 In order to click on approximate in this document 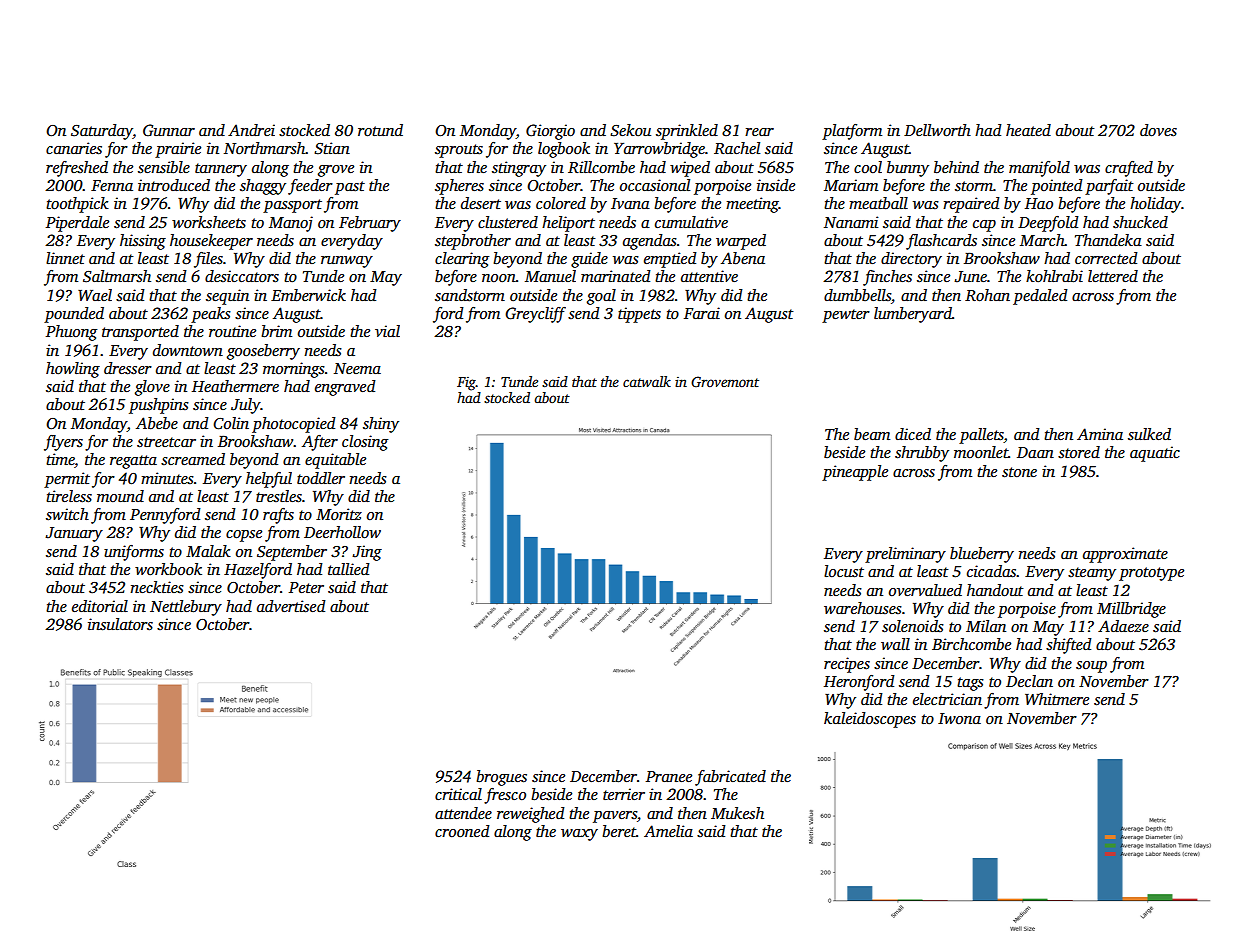, I will do `click(1125, 555)`.
